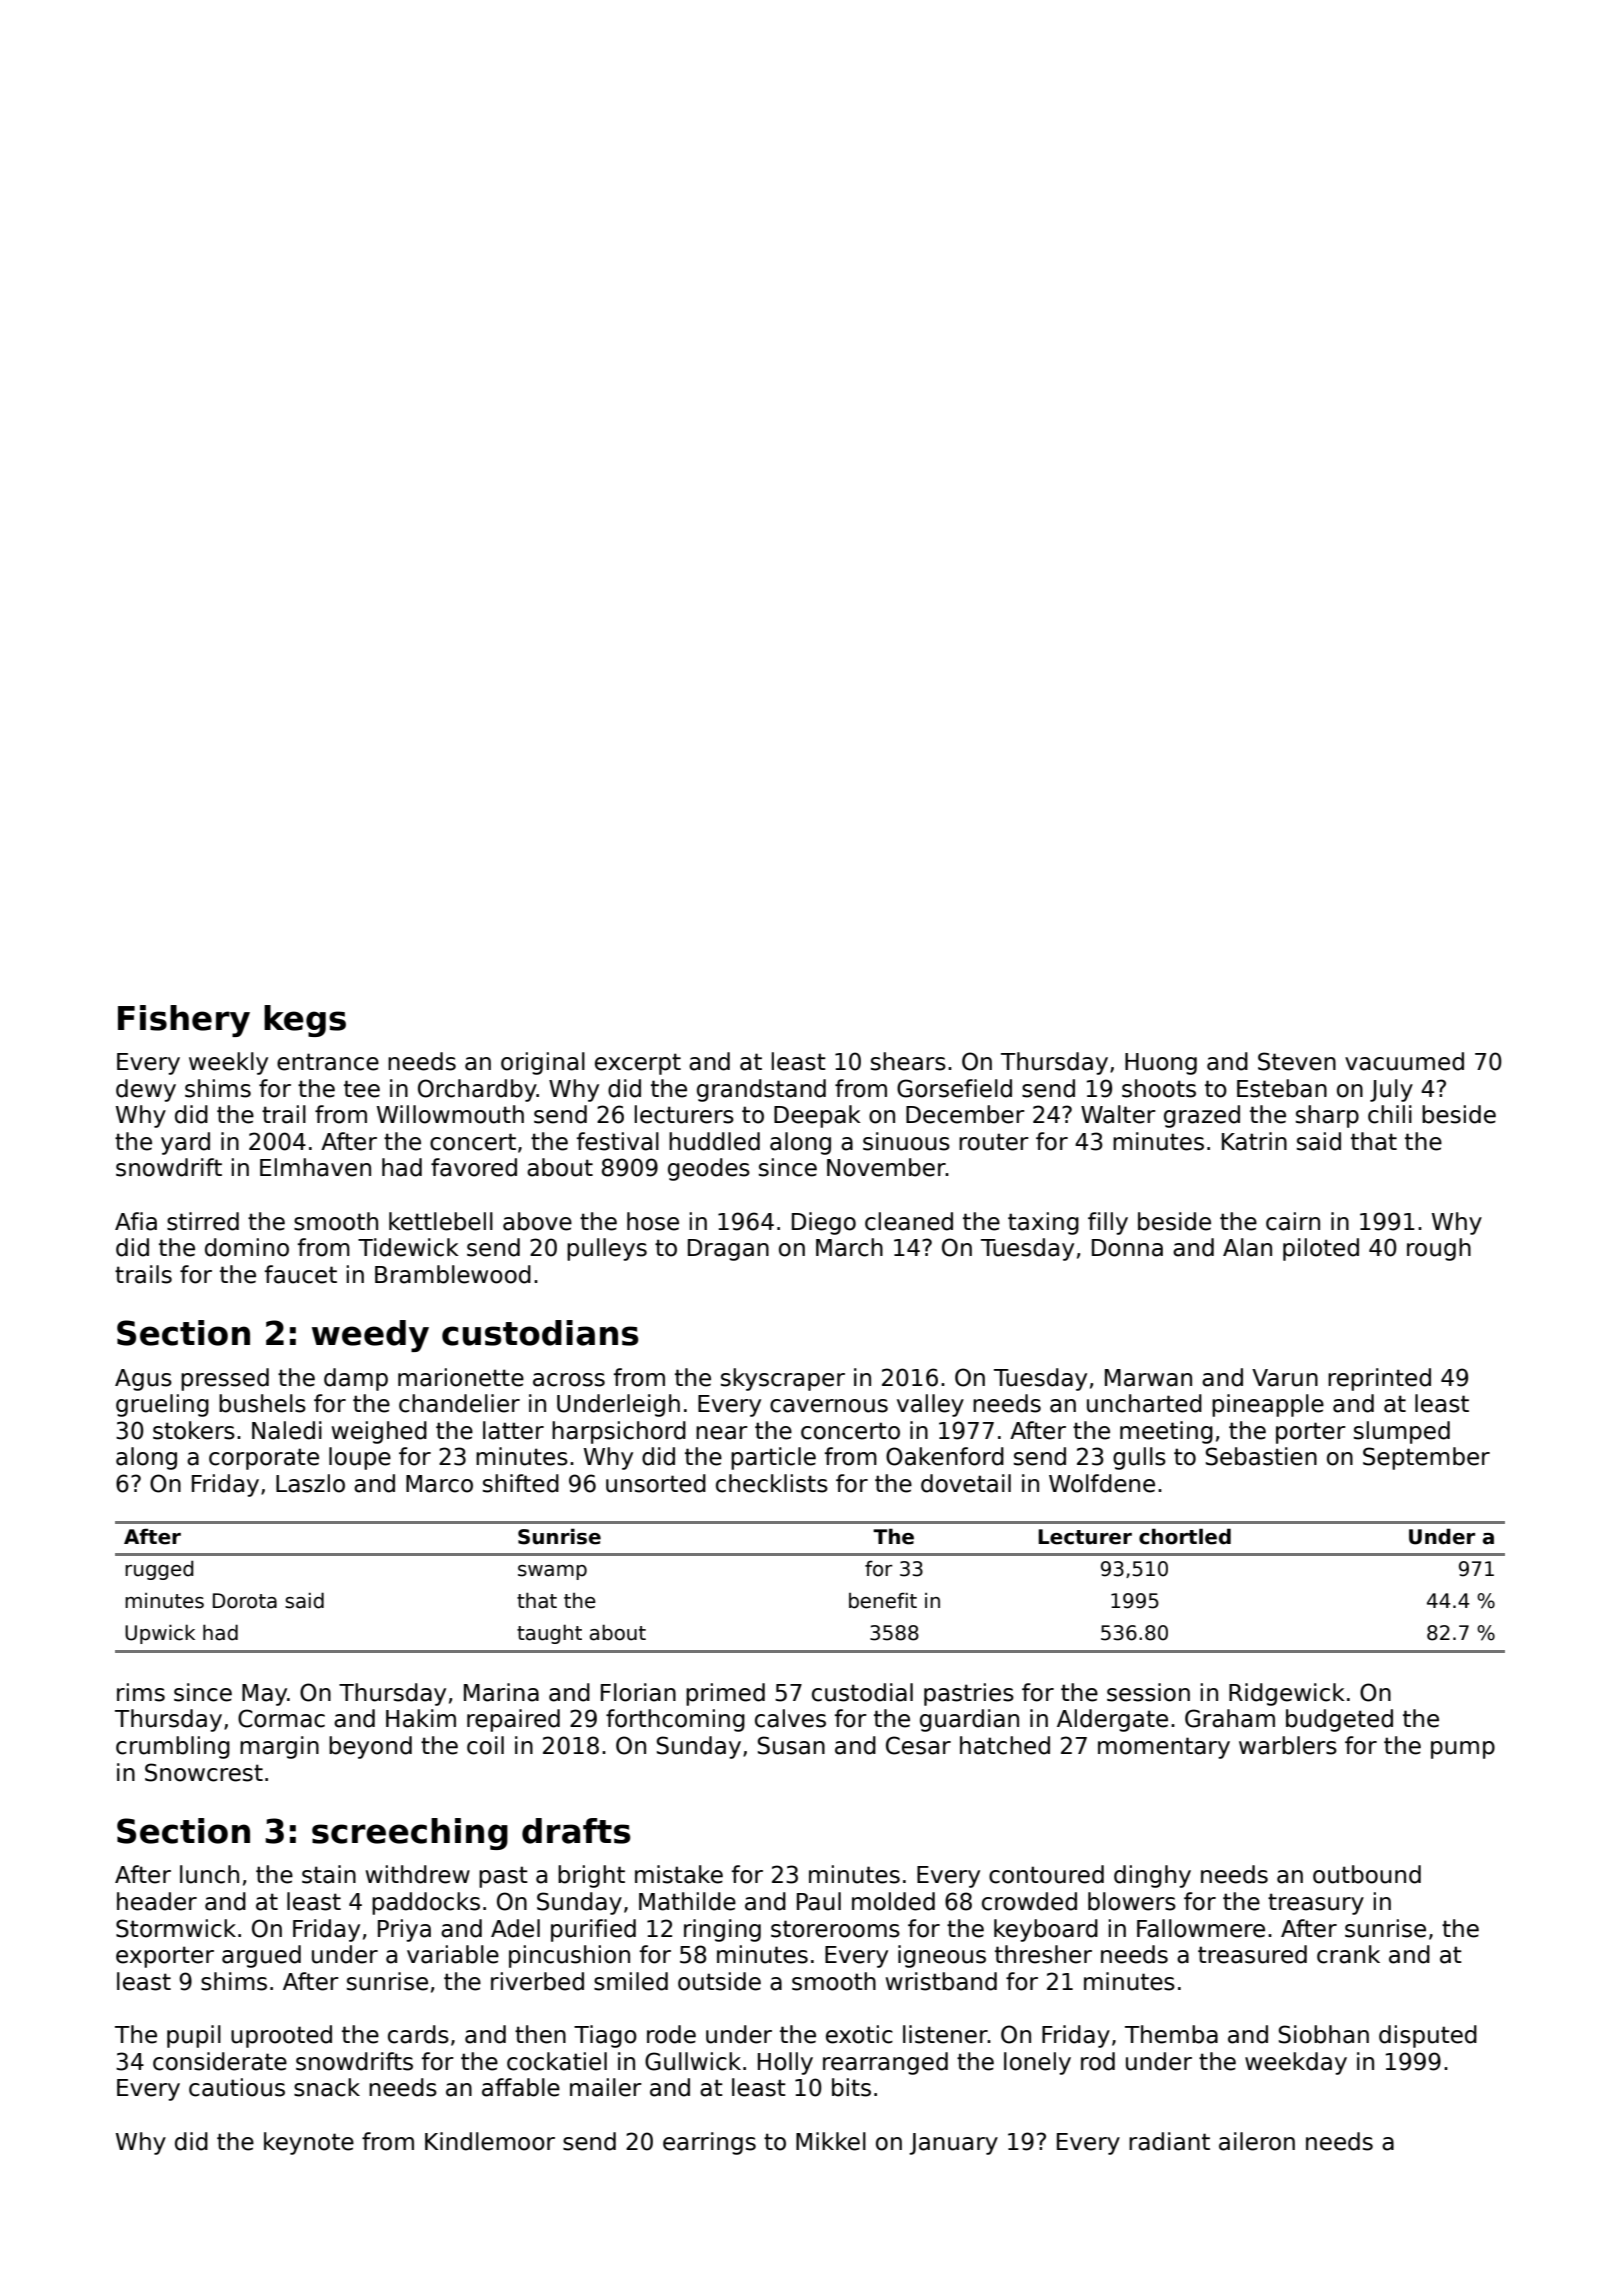 The image size is (1620, 2292). What do you see at coordinates (1285, 1378) in the screenshot?
I see `Varun` at bounding box center [1285, 1378].
